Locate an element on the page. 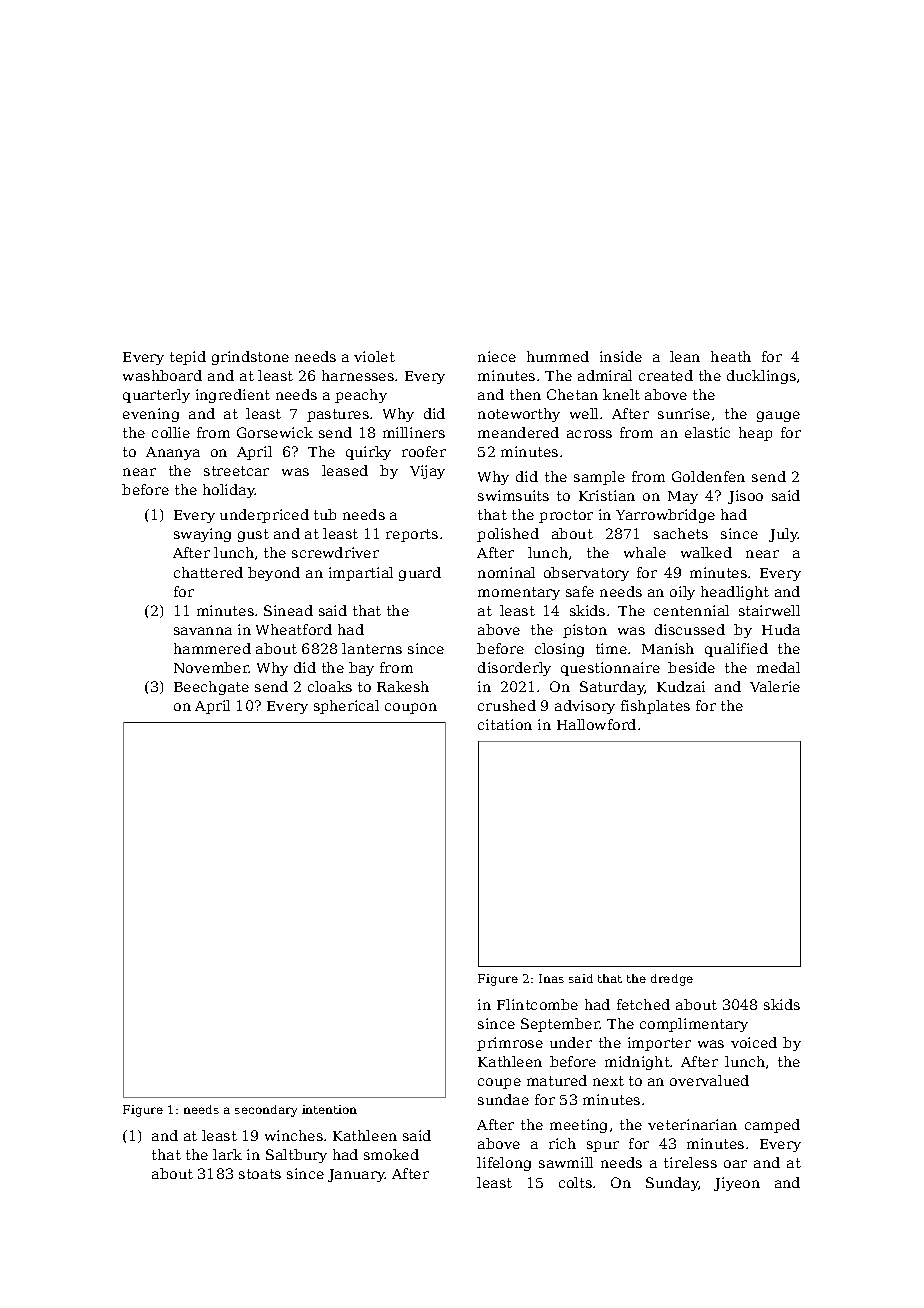 The width and height of the page is (924, 1308). safe is located at coordinates (580, 591).
